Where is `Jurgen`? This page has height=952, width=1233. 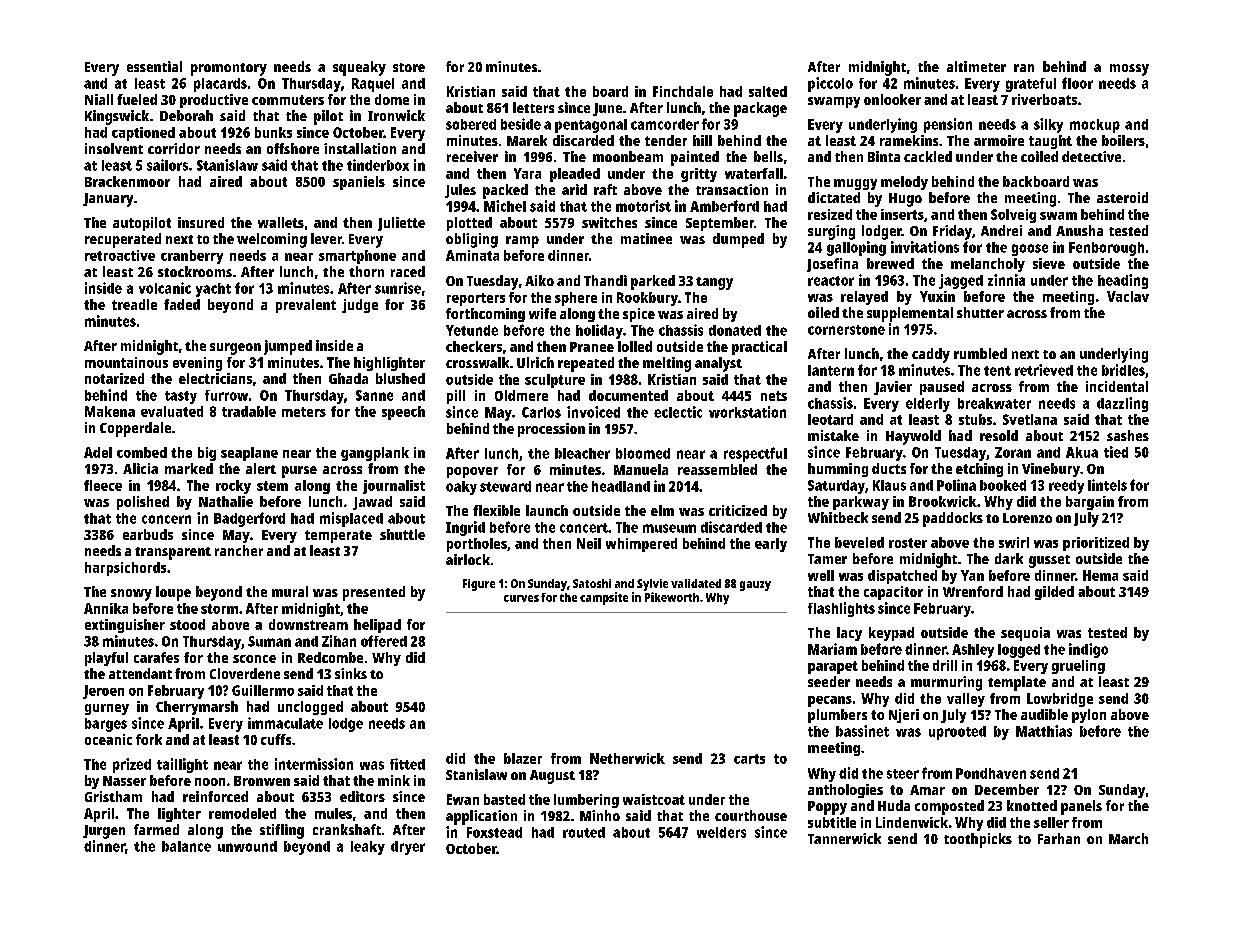
Jurgen is located at coordinates (104, 832).
